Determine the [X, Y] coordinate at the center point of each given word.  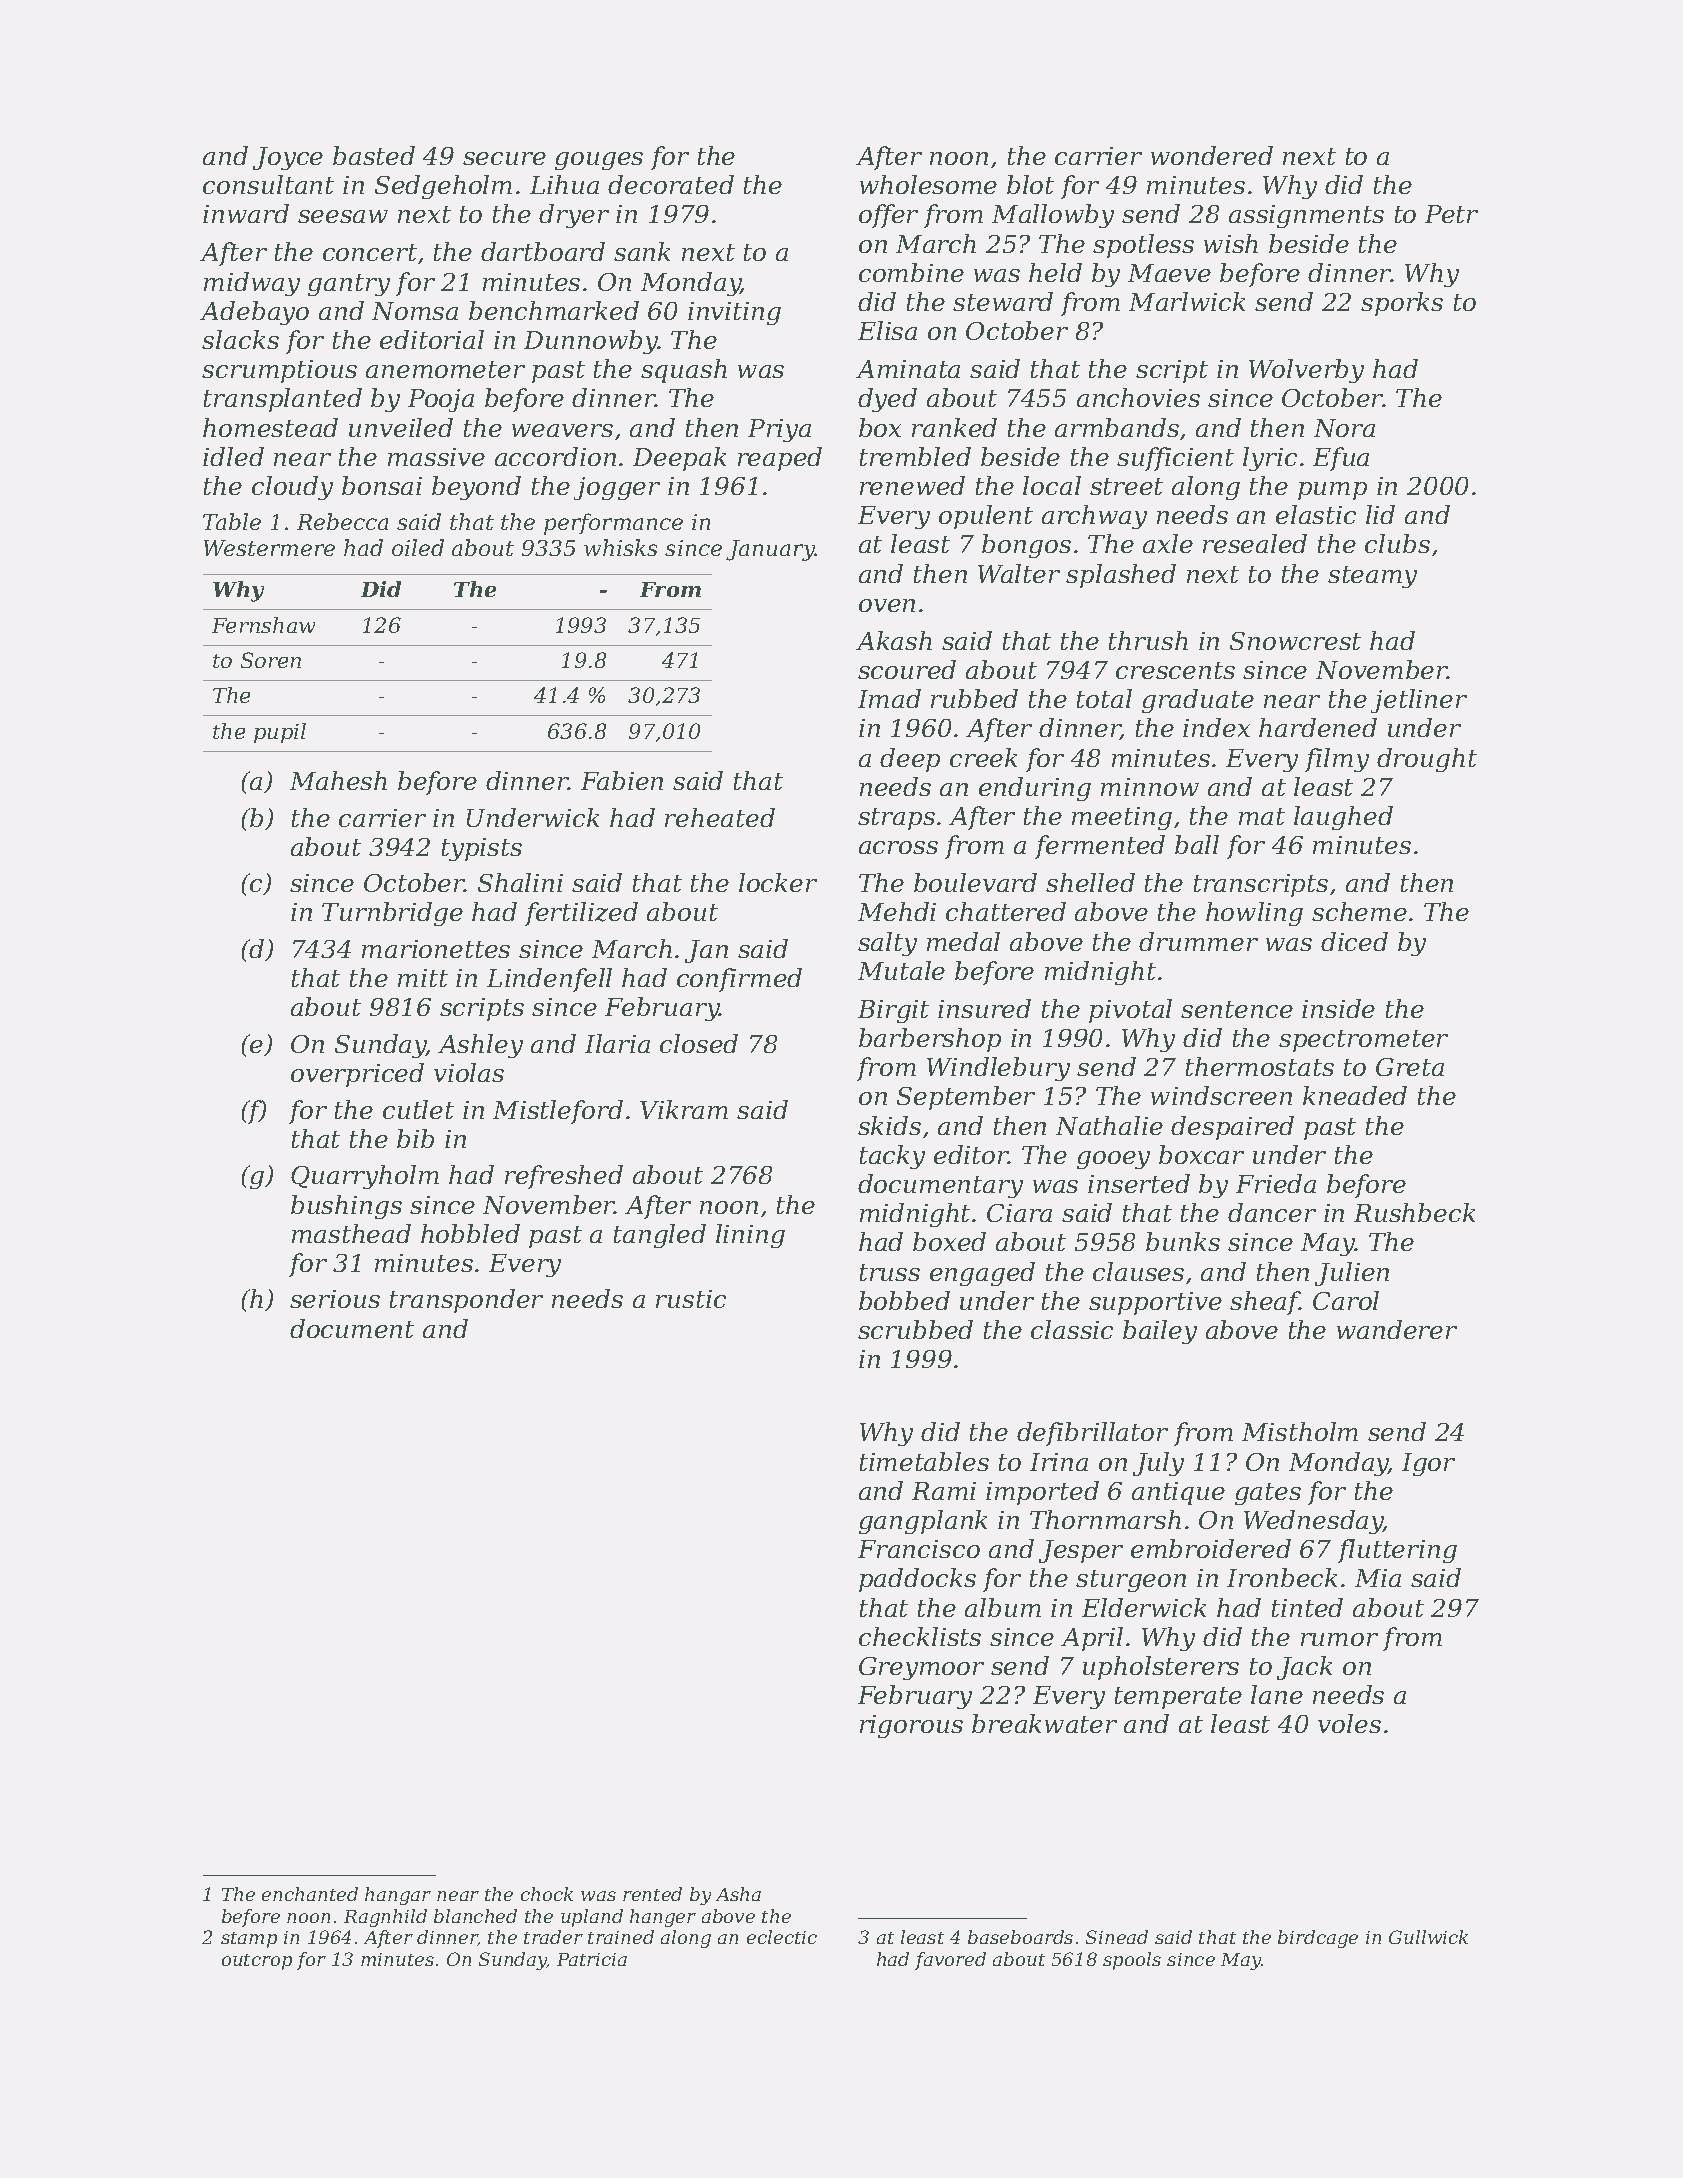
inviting [734, 313]
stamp [249, 1940]
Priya [779, 430]
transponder [466, 1301]
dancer [1272, 1212]
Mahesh [338, 780]
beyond [476, 488]
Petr [1451, 214]
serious [335, 1299]
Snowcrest [1295, 641]
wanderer [1397, 1329]
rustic [691, 1299]
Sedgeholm [443, 187]
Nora [1344, 428]
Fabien [622, 780]
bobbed [904, 1300]
